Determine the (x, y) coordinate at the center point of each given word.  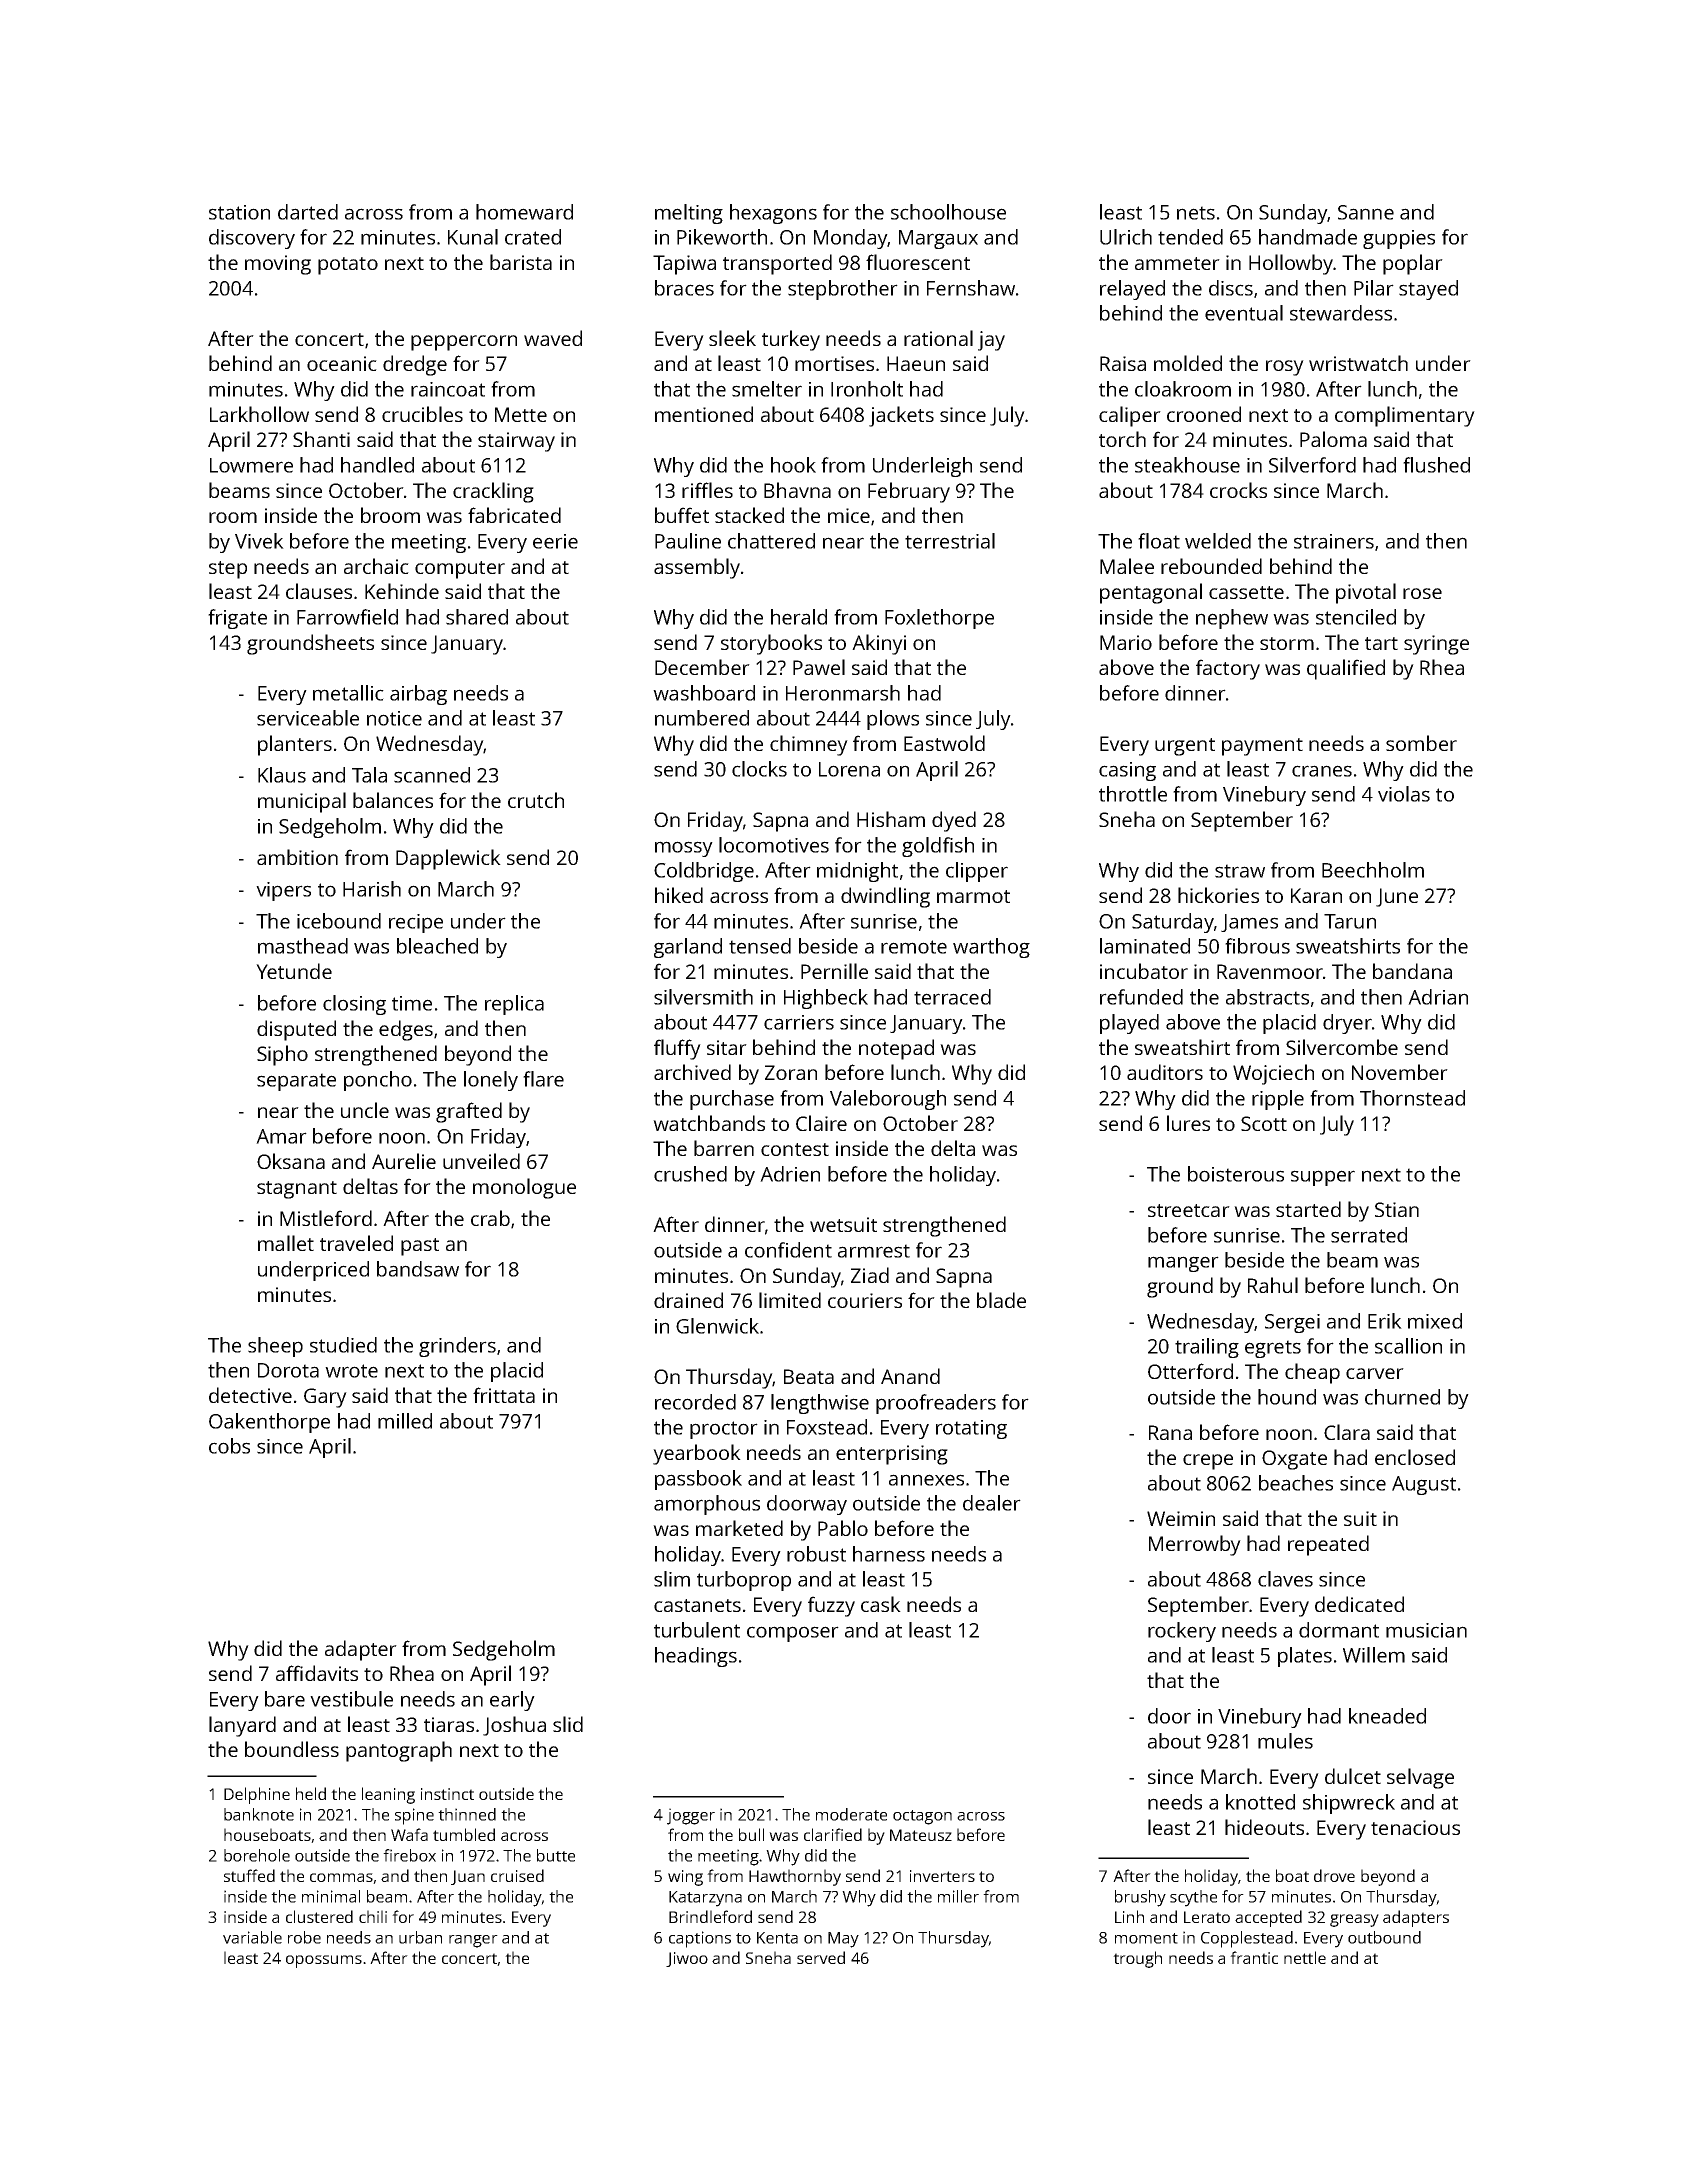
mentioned (704, 414)
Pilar (1374, 288)
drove (1334, 1875)
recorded (695, 1402)
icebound (339, 921)
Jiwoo (687, 1959)
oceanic (342, 363)
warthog (991, 948)
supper (1323, 1178)
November (1400, 1072)
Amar (281, 1136)
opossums (324, 1961)
